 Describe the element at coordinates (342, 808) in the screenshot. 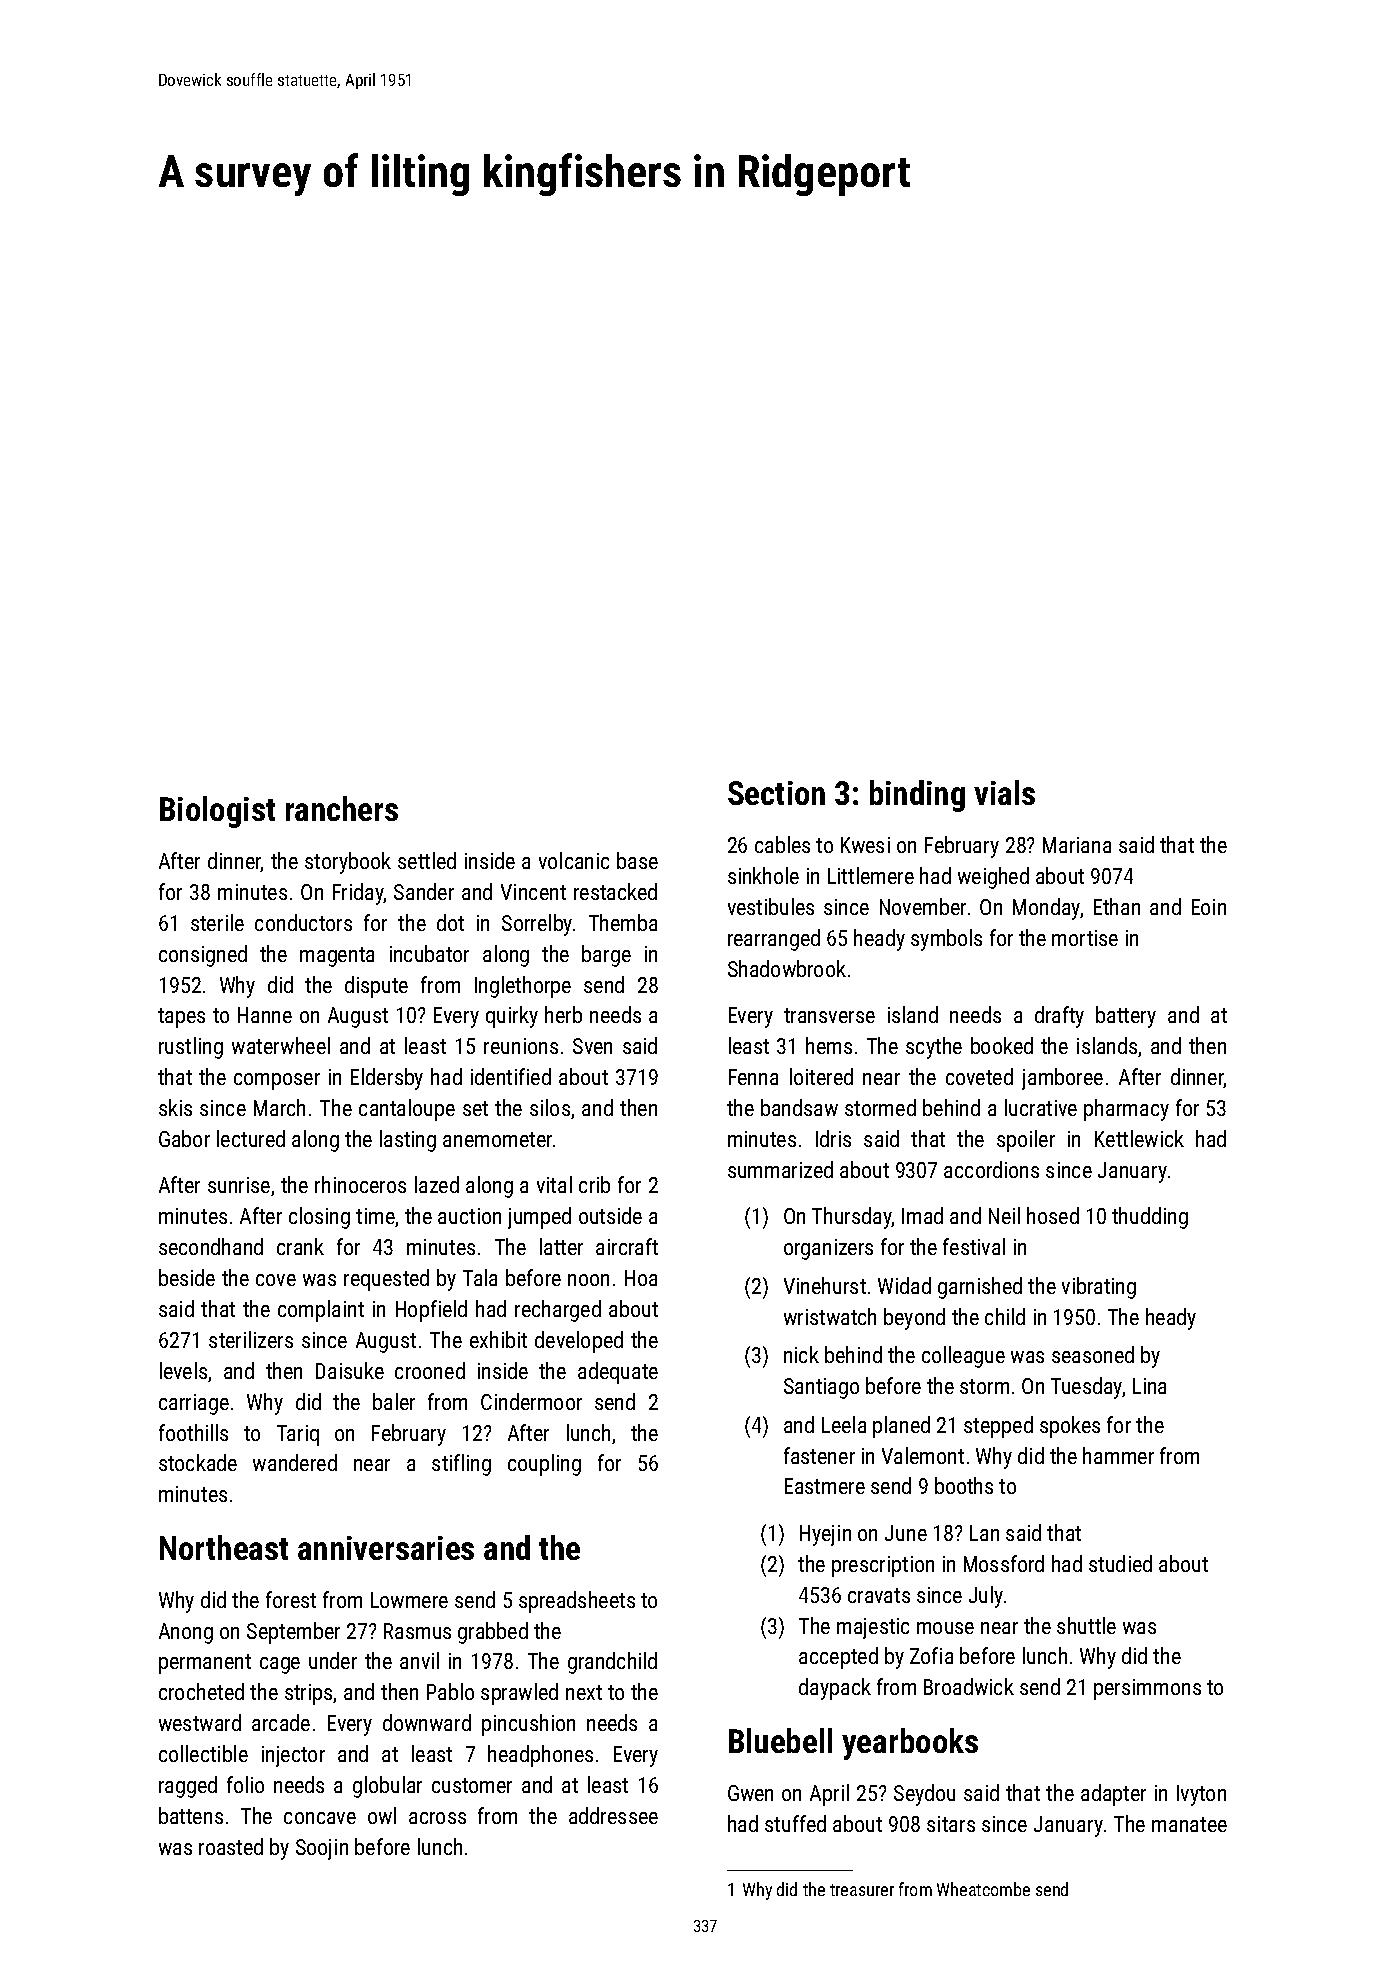

I see `ranchers` at that location.
